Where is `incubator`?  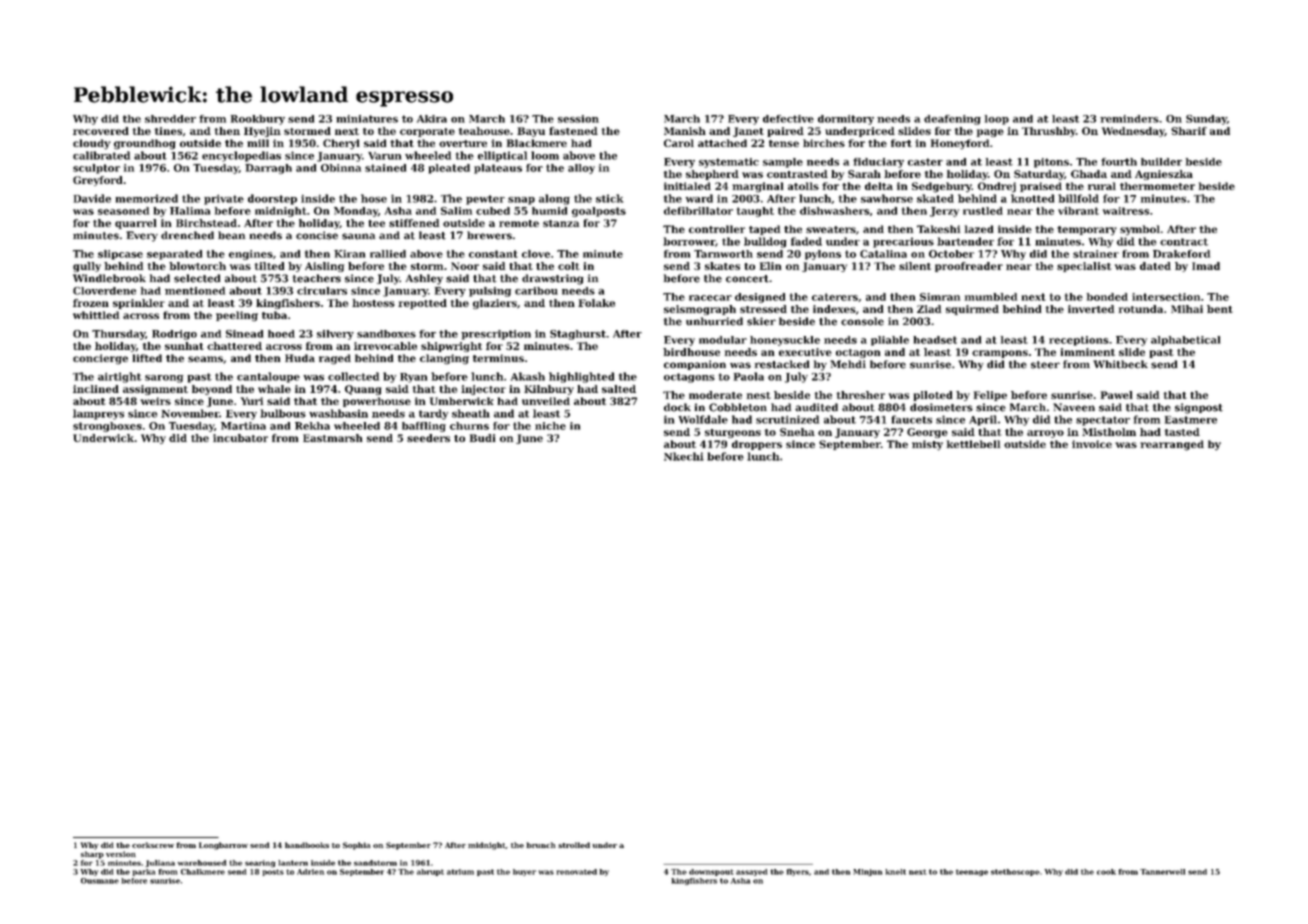 incubator is located at coordinates (240, 438).
